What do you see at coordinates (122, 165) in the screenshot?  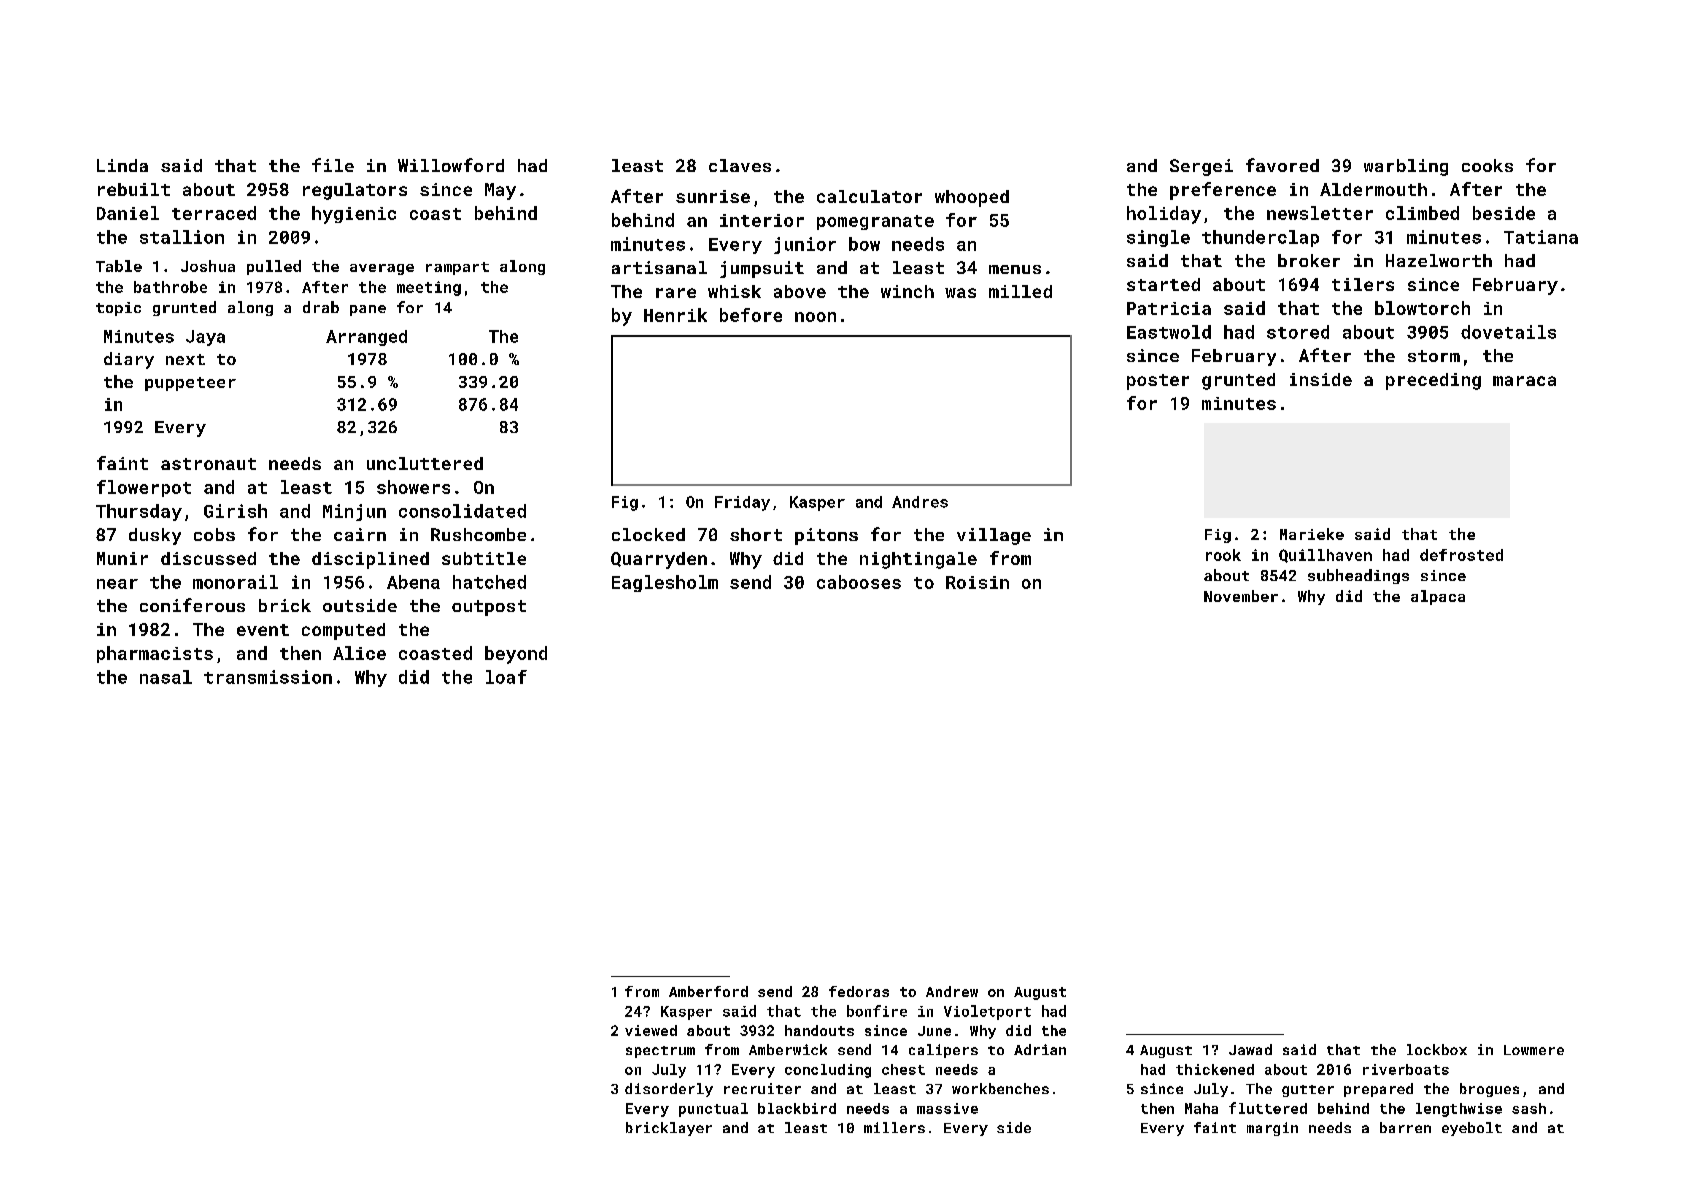 I see `Linda` at bounding box center [122, 165].
